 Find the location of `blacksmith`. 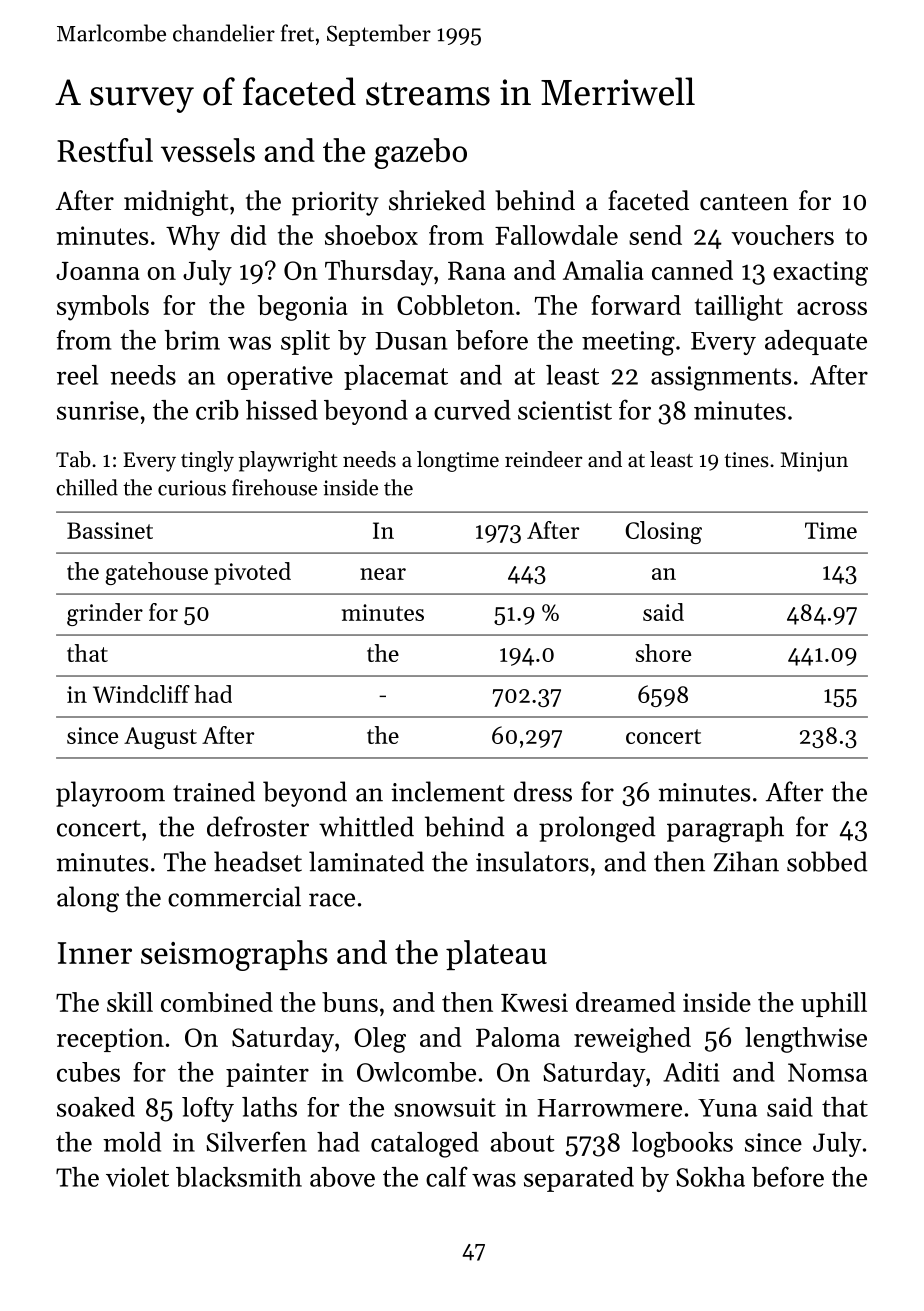

blacksmith is located at coordinates (239, 1177).
